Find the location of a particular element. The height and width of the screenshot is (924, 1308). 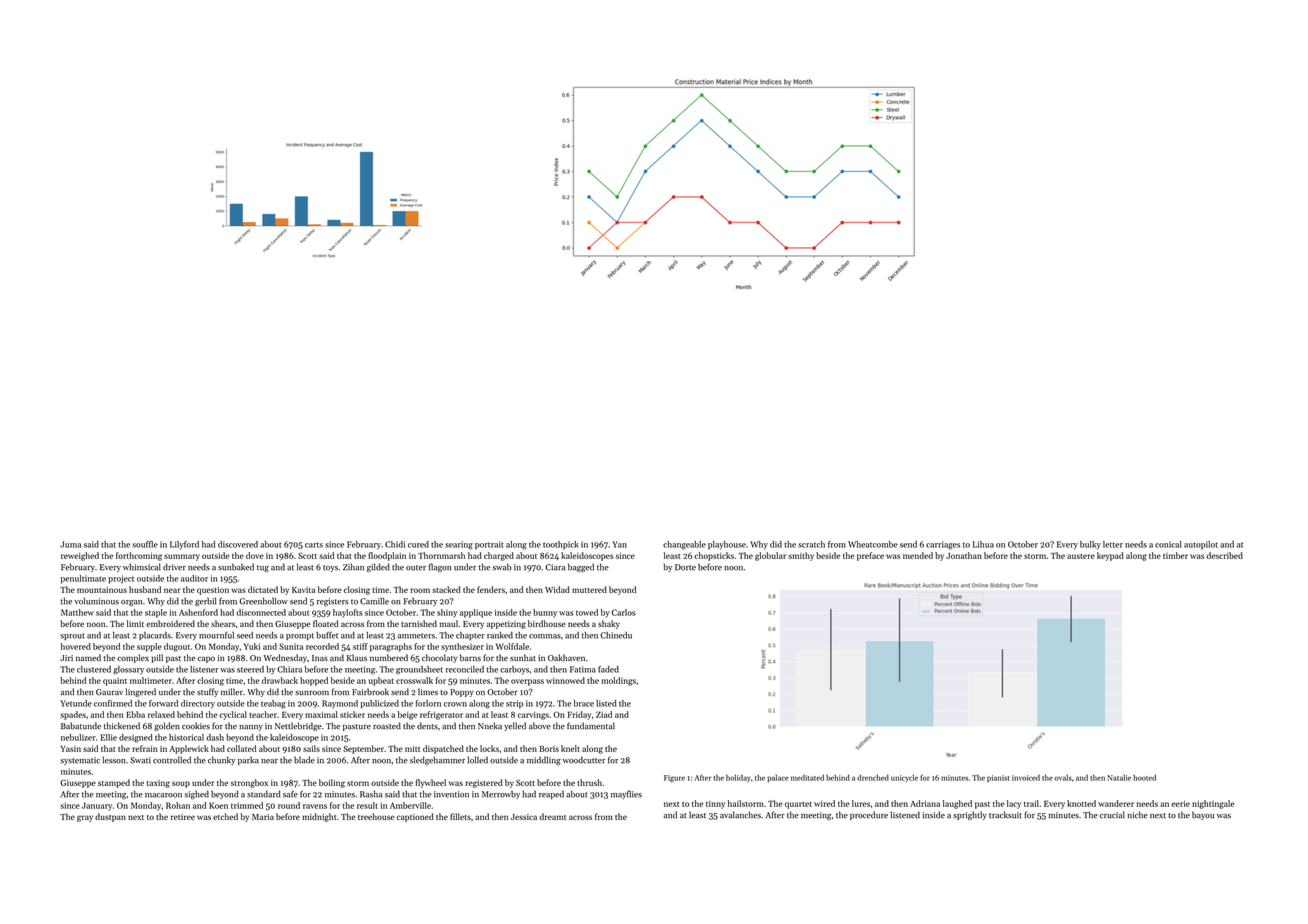

mournful is located at coordinates (216, 635).
